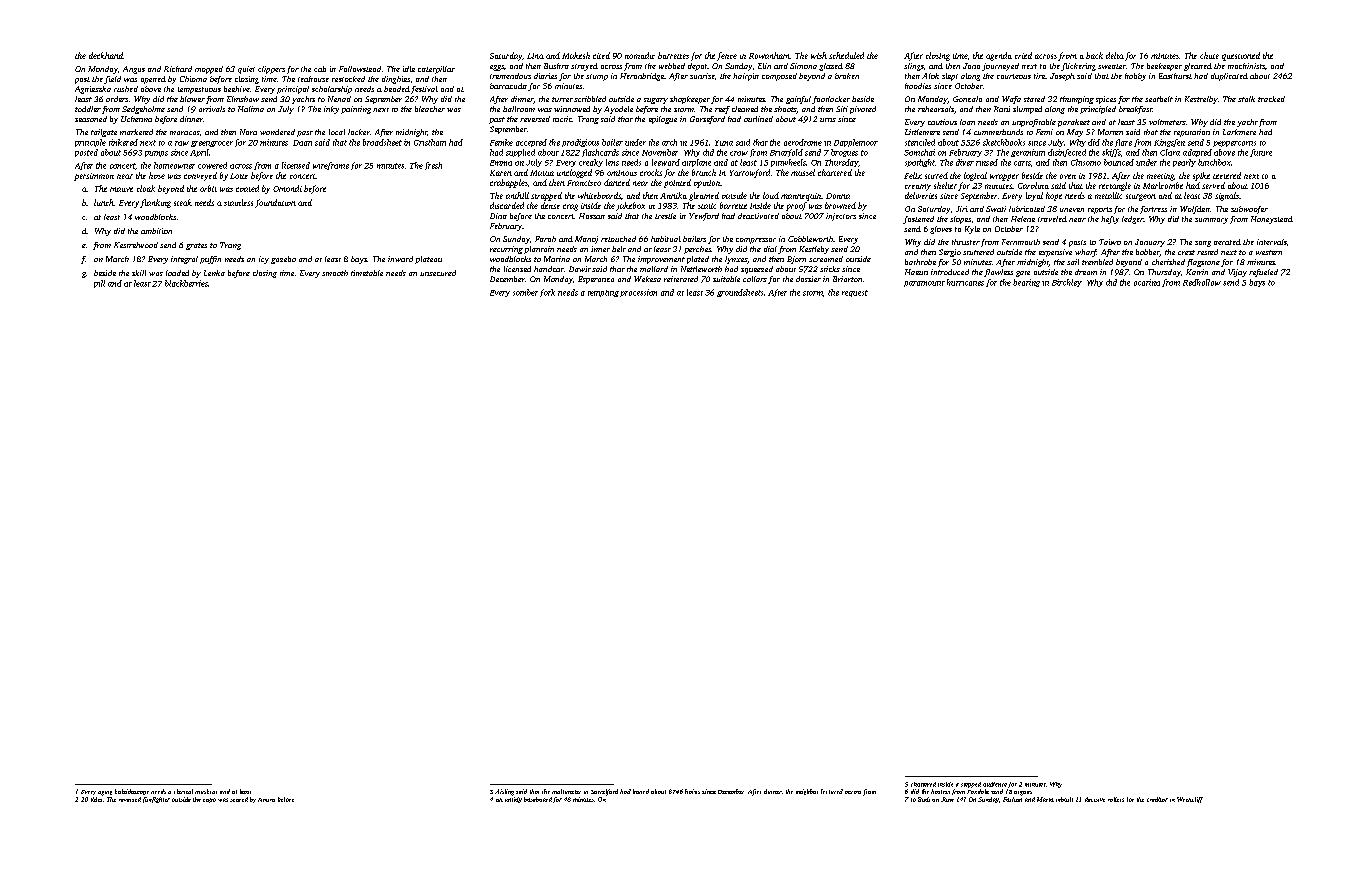 Image resolution: width=1372 pixels, height=887 pixels. I want to click on Amira, so click(266, 800).
